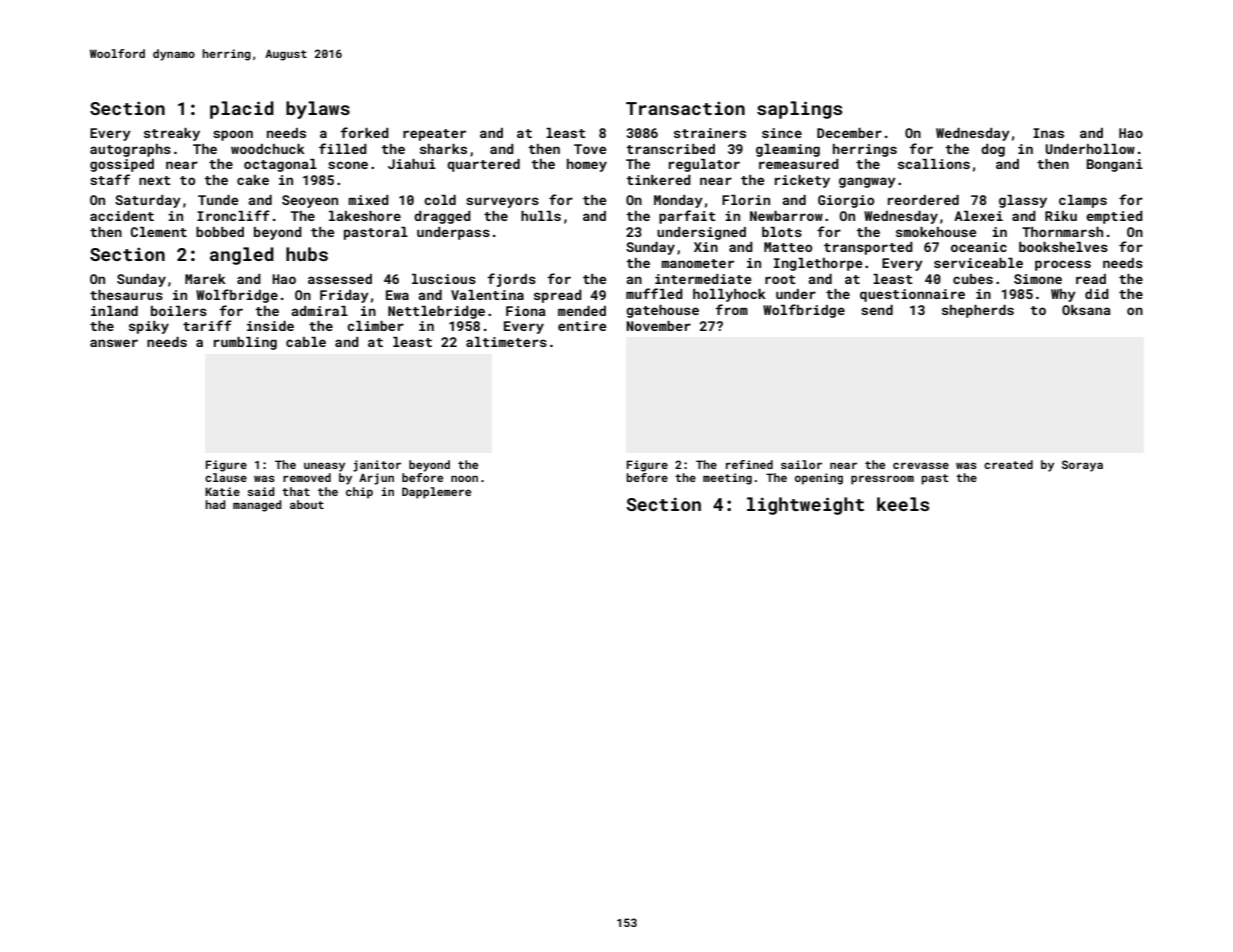  What do you see at coordinates (242, 110) in the document?
I see `placid` at bounding box center [242, 110].
